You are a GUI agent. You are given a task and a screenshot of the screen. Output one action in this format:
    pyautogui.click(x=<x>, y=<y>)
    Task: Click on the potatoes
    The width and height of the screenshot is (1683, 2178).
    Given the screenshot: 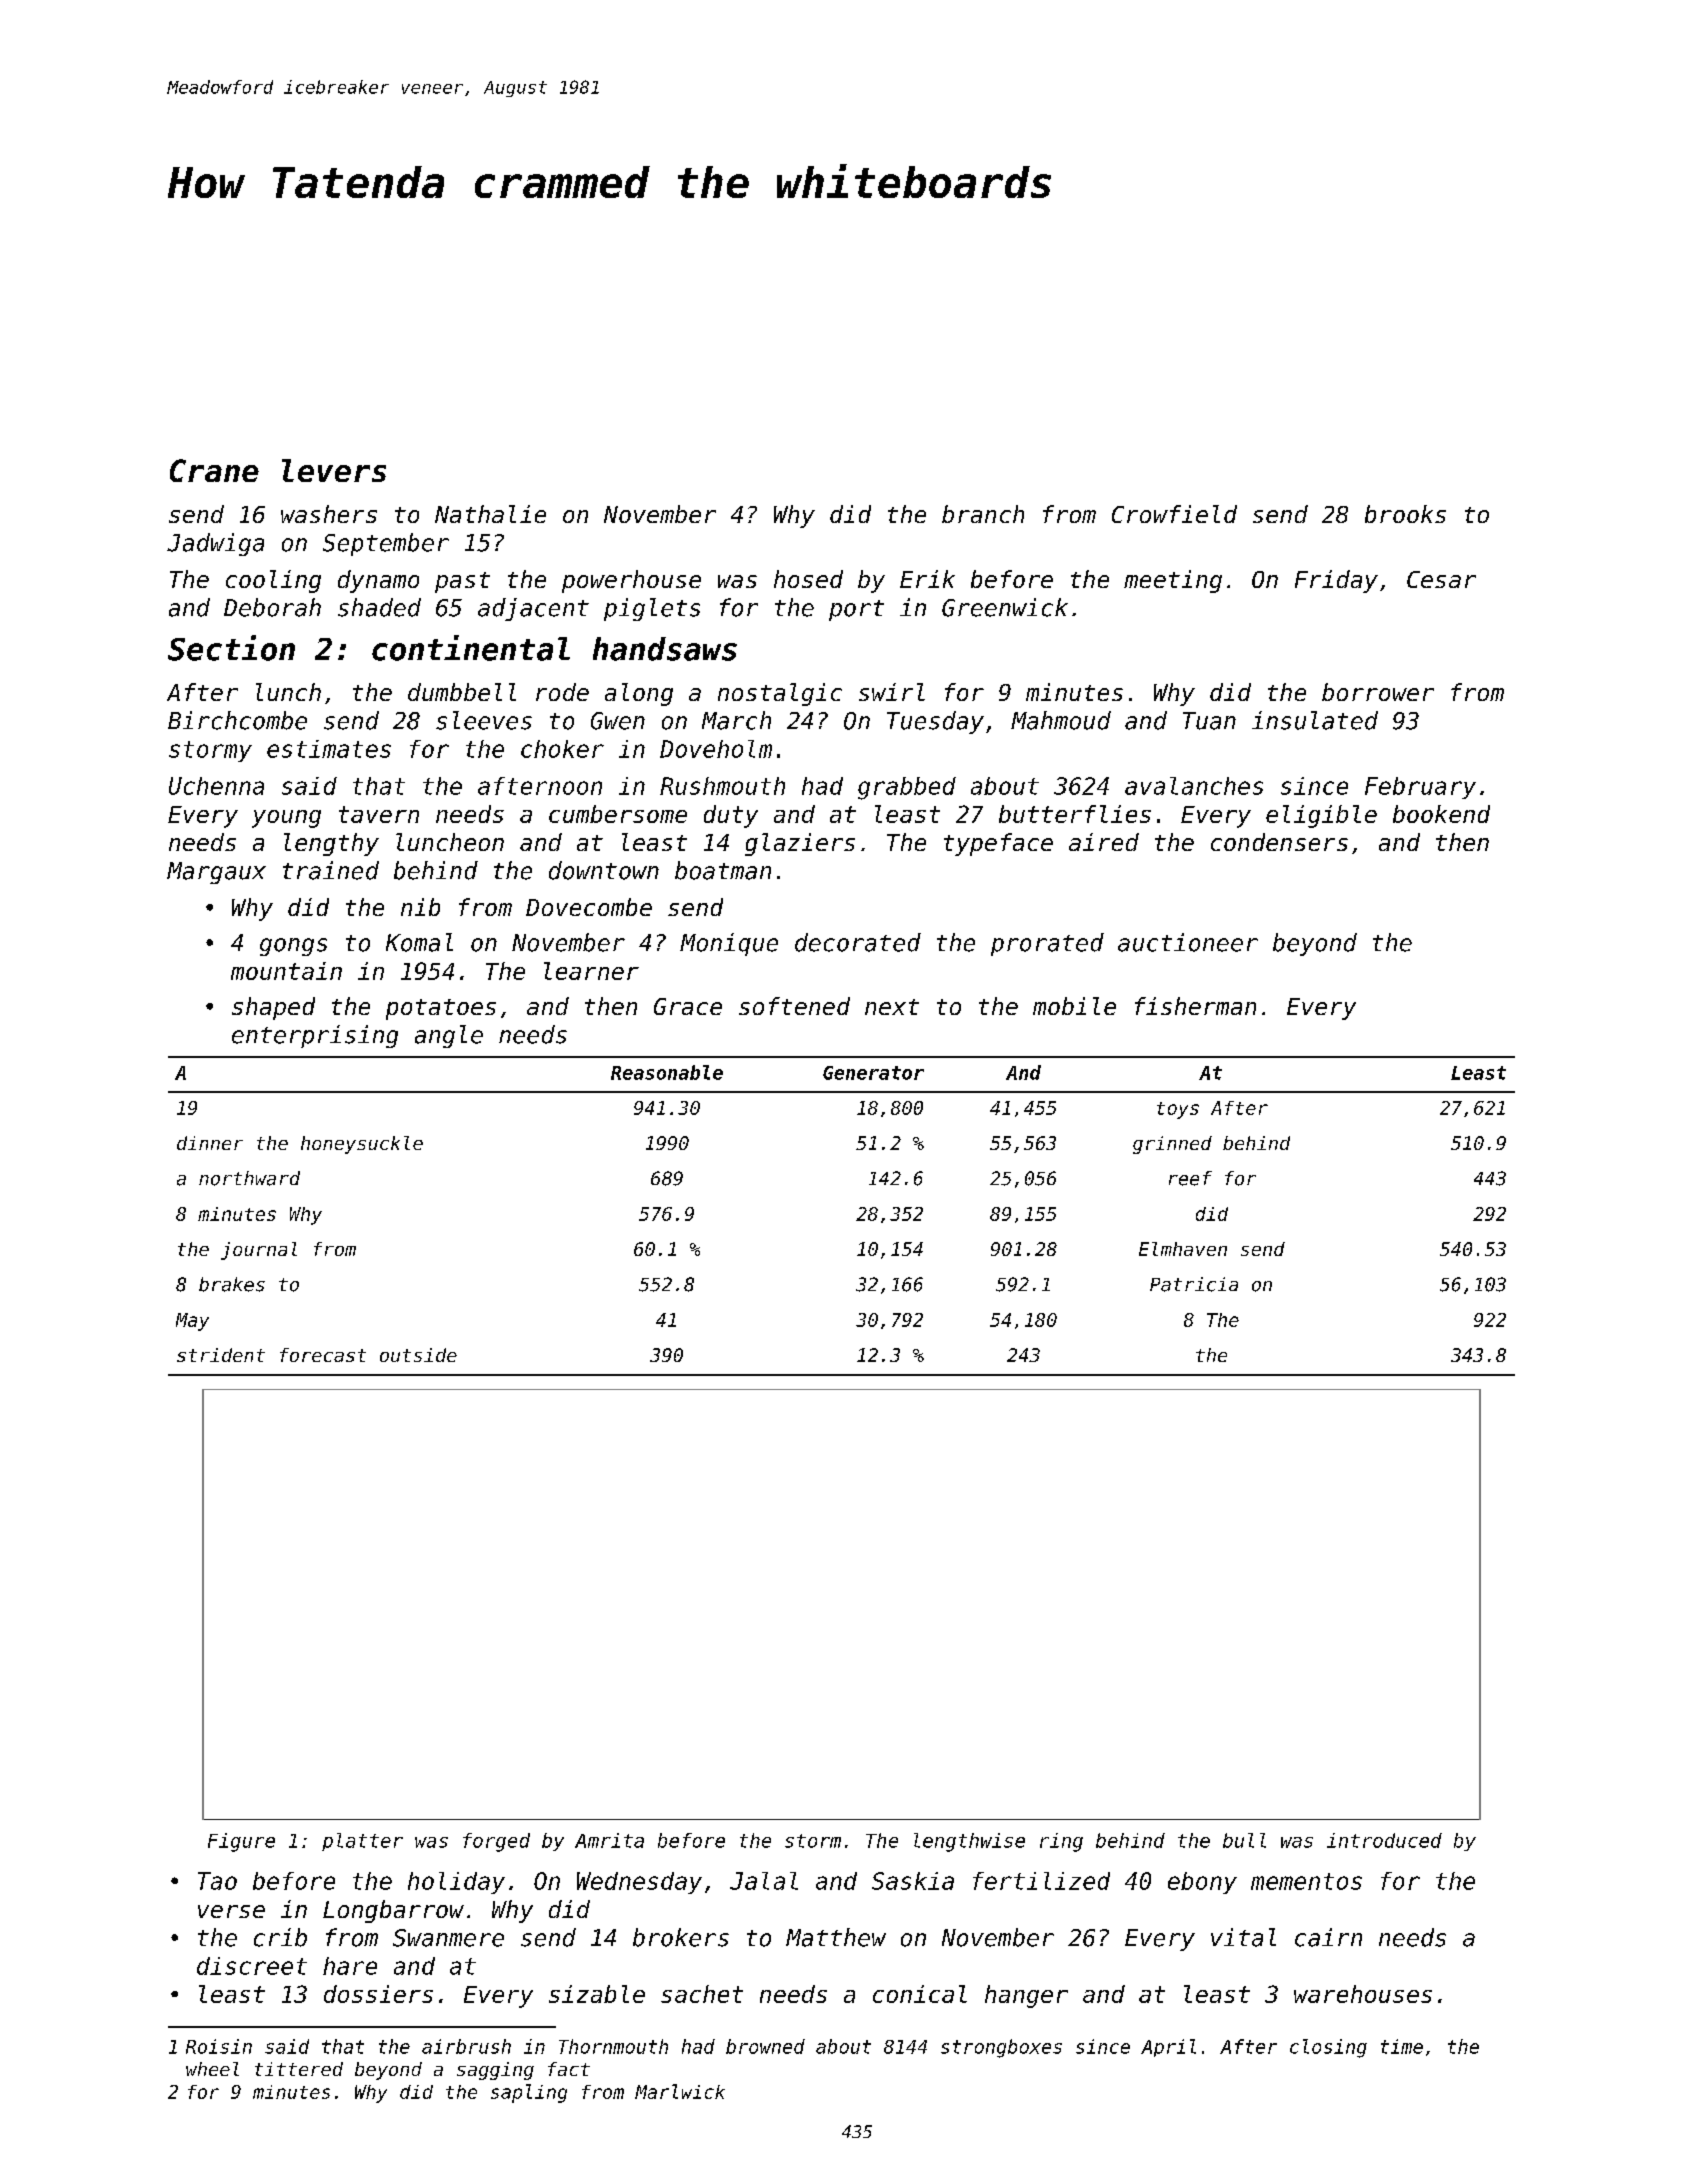 What is the action you would take?
    pyautogui.click(x=441, y=1009)
